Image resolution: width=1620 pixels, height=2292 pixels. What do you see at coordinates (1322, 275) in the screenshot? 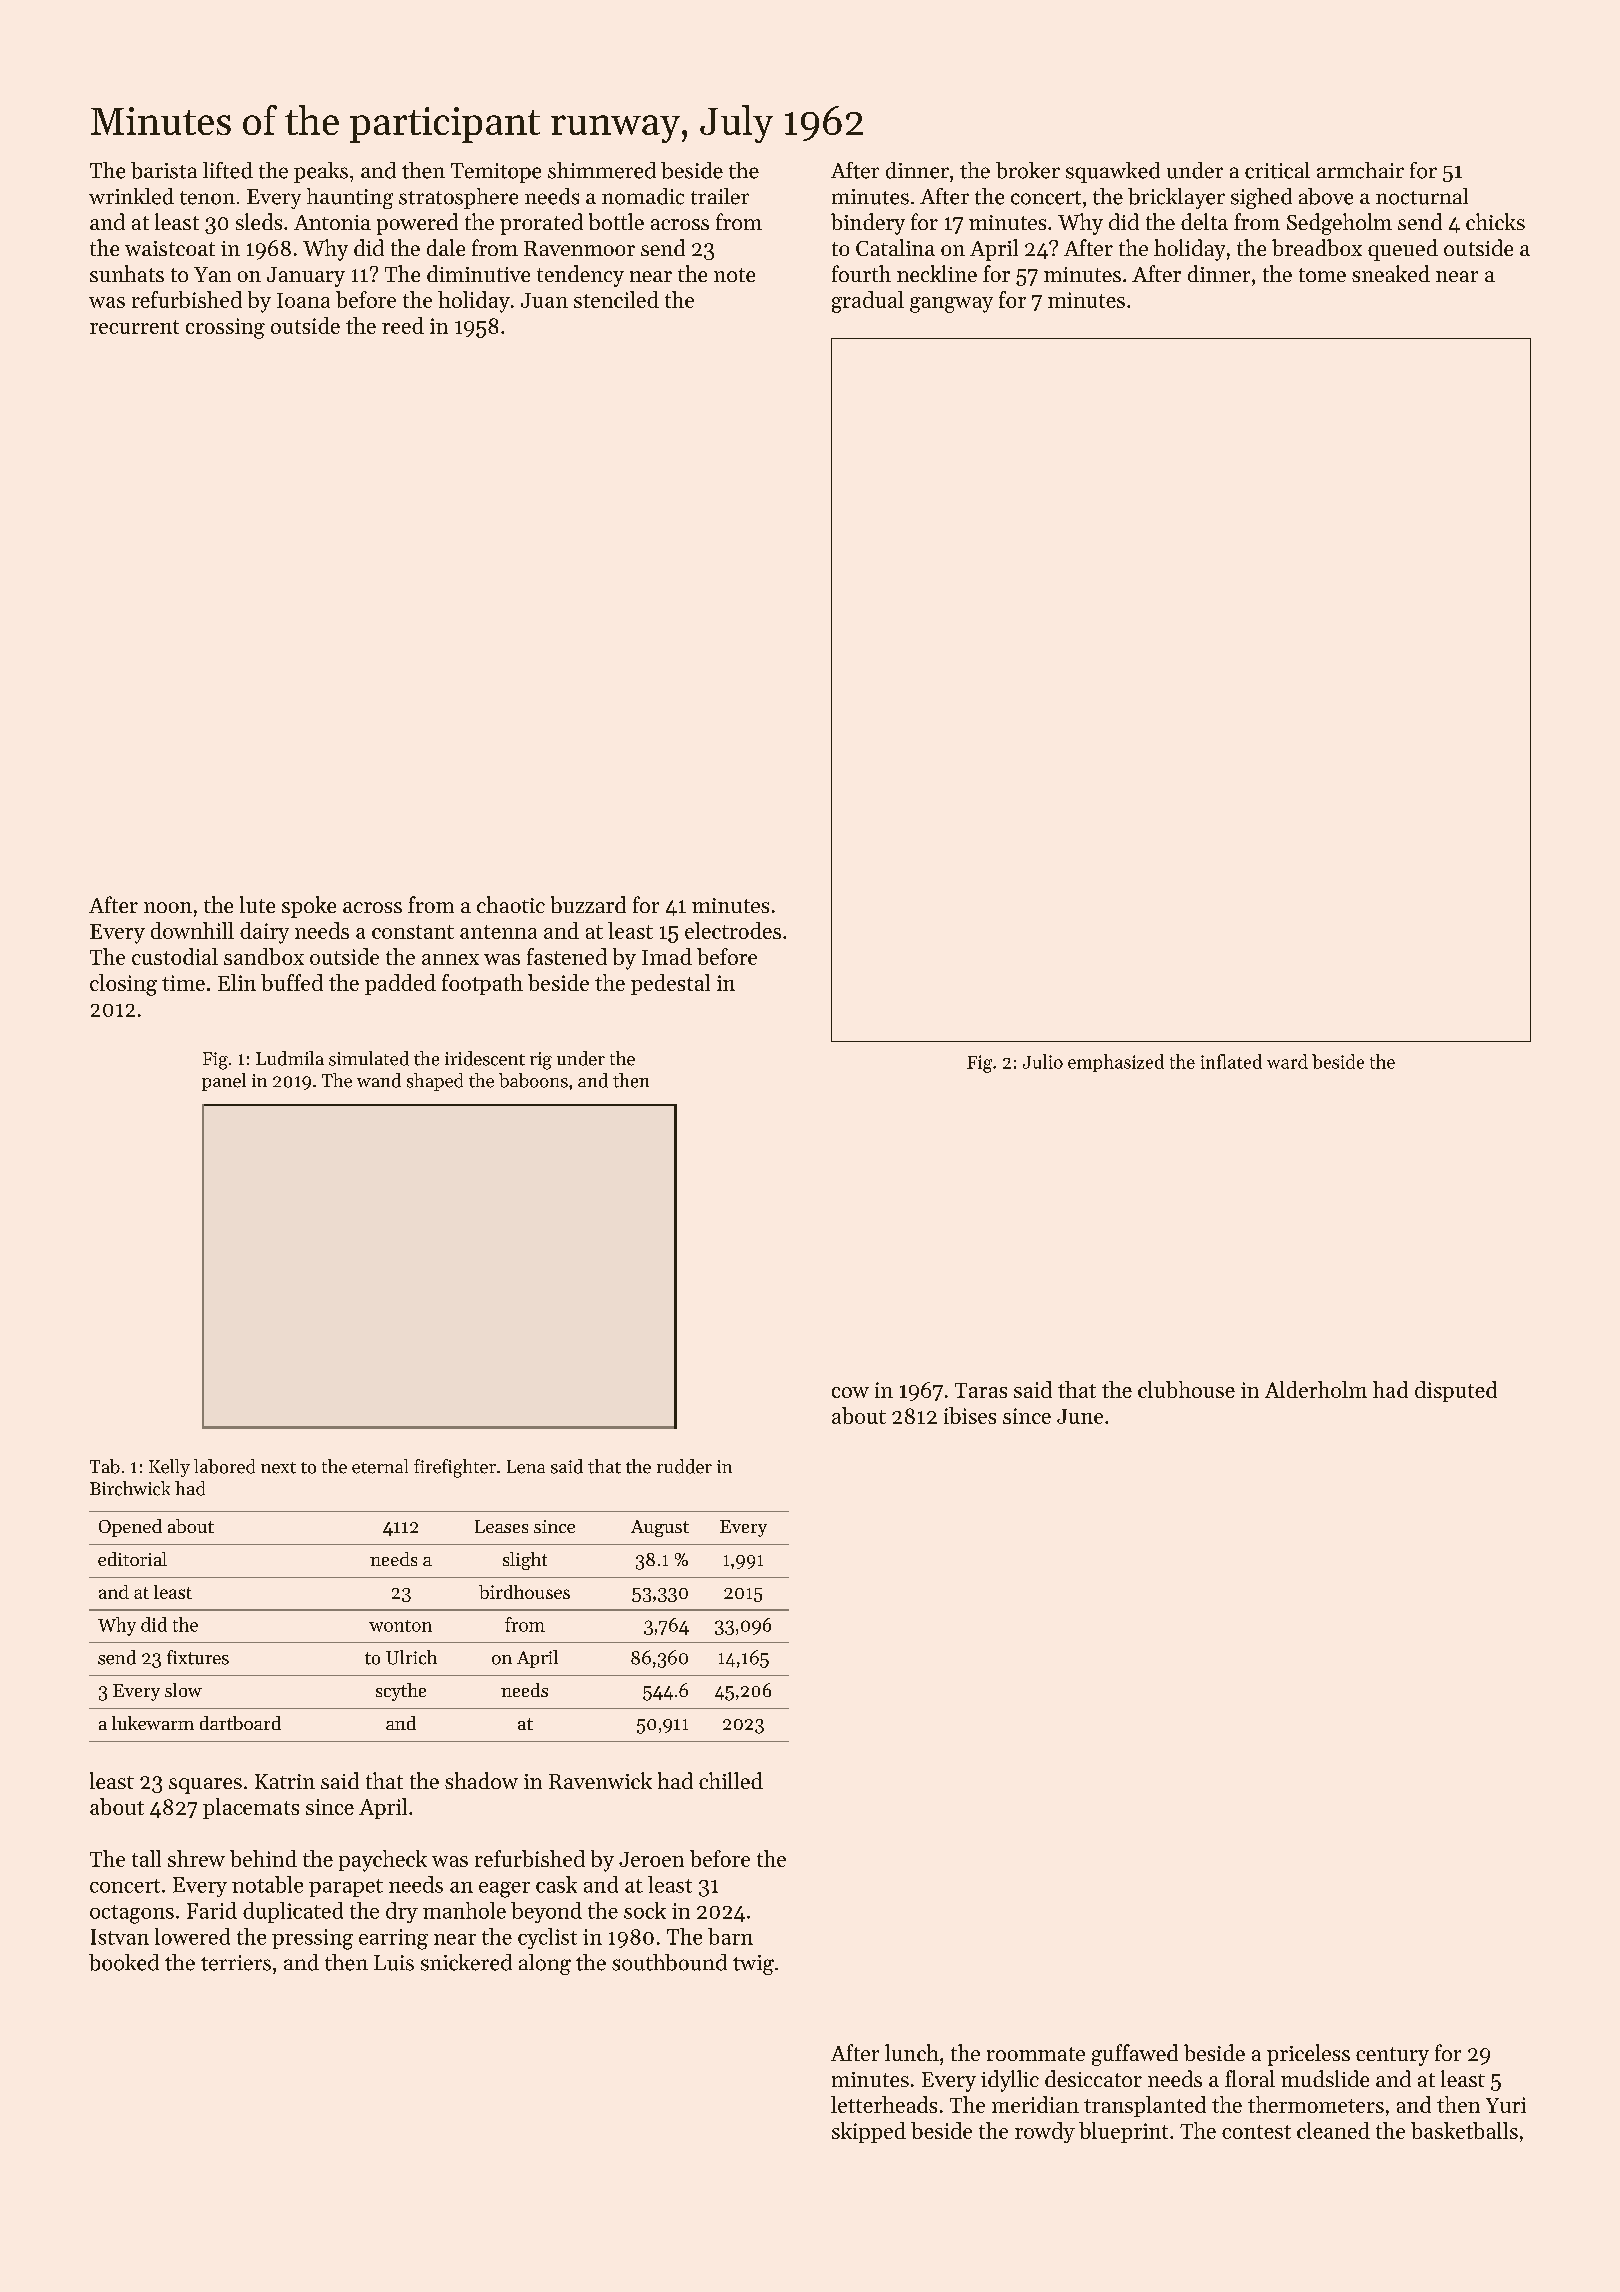
I see `tome` at bounding box center [1322, 275].
